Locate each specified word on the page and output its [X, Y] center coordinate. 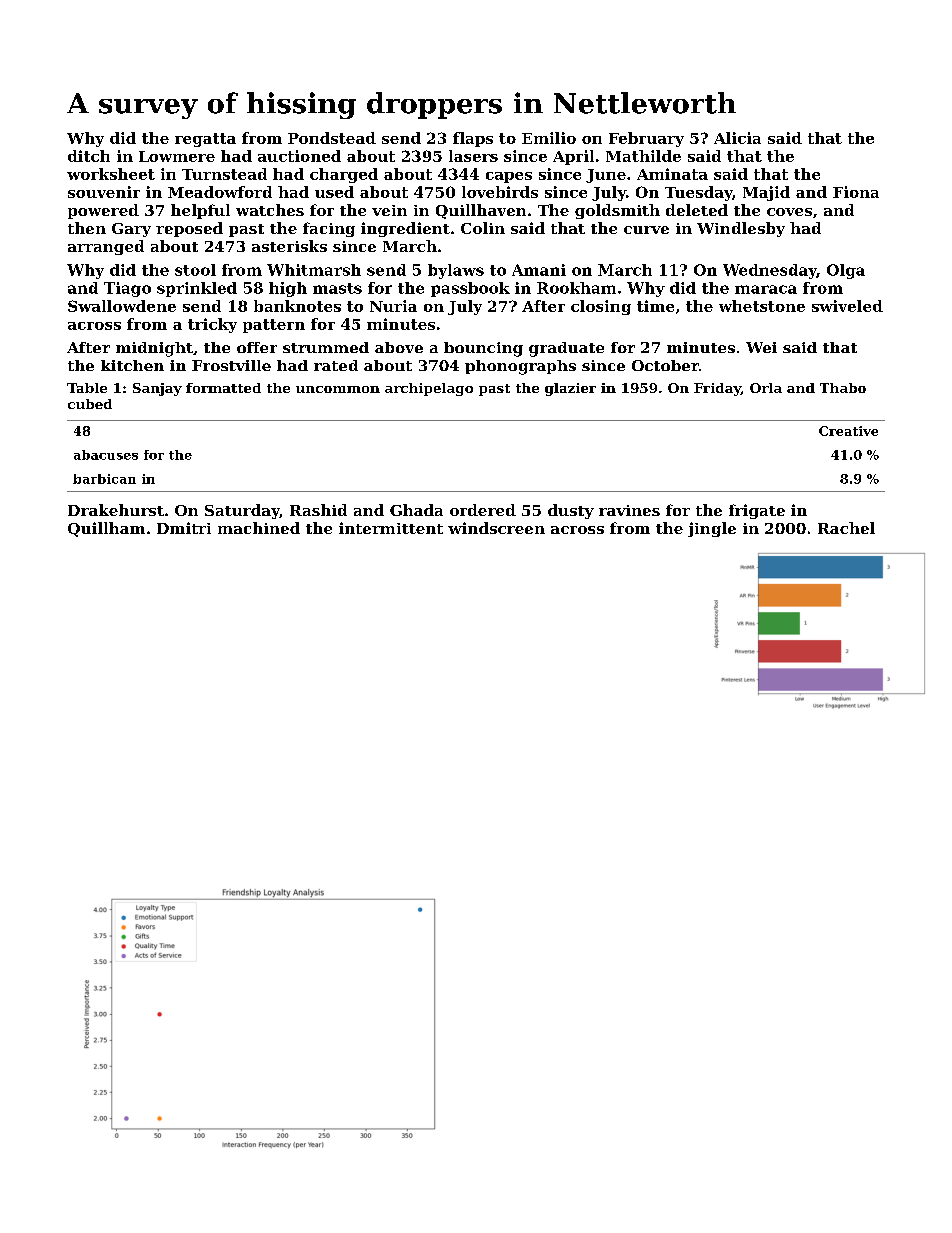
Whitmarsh [314, 270]
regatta [205, 140]
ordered [483, 510]
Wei [761, 347]
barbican [104, 479]
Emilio [549, 138]
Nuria [393, 306]
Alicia [737, 138]
